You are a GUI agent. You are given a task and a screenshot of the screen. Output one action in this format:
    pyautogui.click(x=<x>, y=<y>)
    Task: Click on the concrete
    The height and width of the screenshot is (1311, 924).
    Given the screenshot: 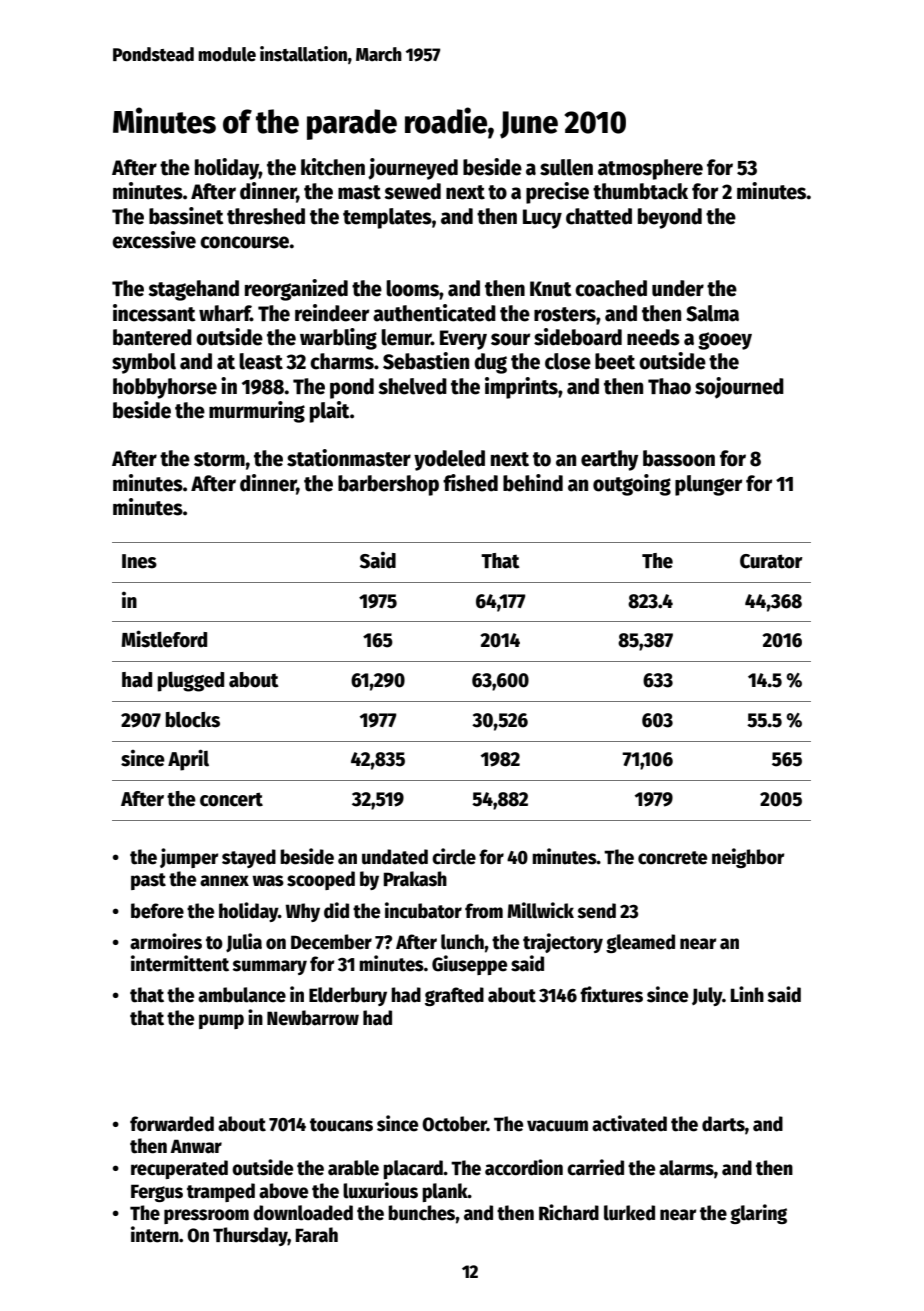 What is the action you would take?
    pyautogui.click(x=672, y=858)
